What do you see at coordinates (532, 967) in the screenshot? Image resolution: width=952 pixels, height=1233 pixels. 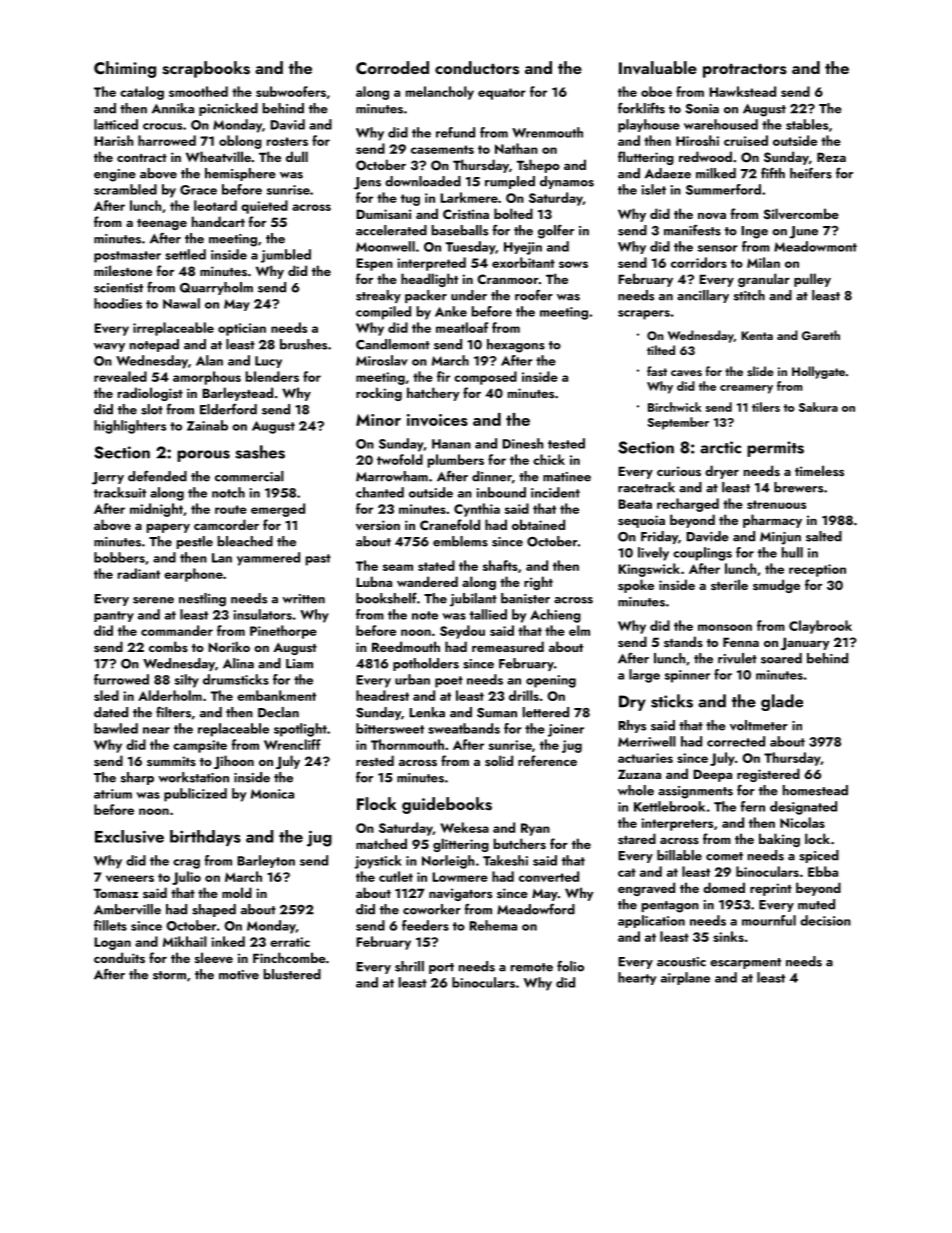 I see `remote` at bounding box center [532, 967].
